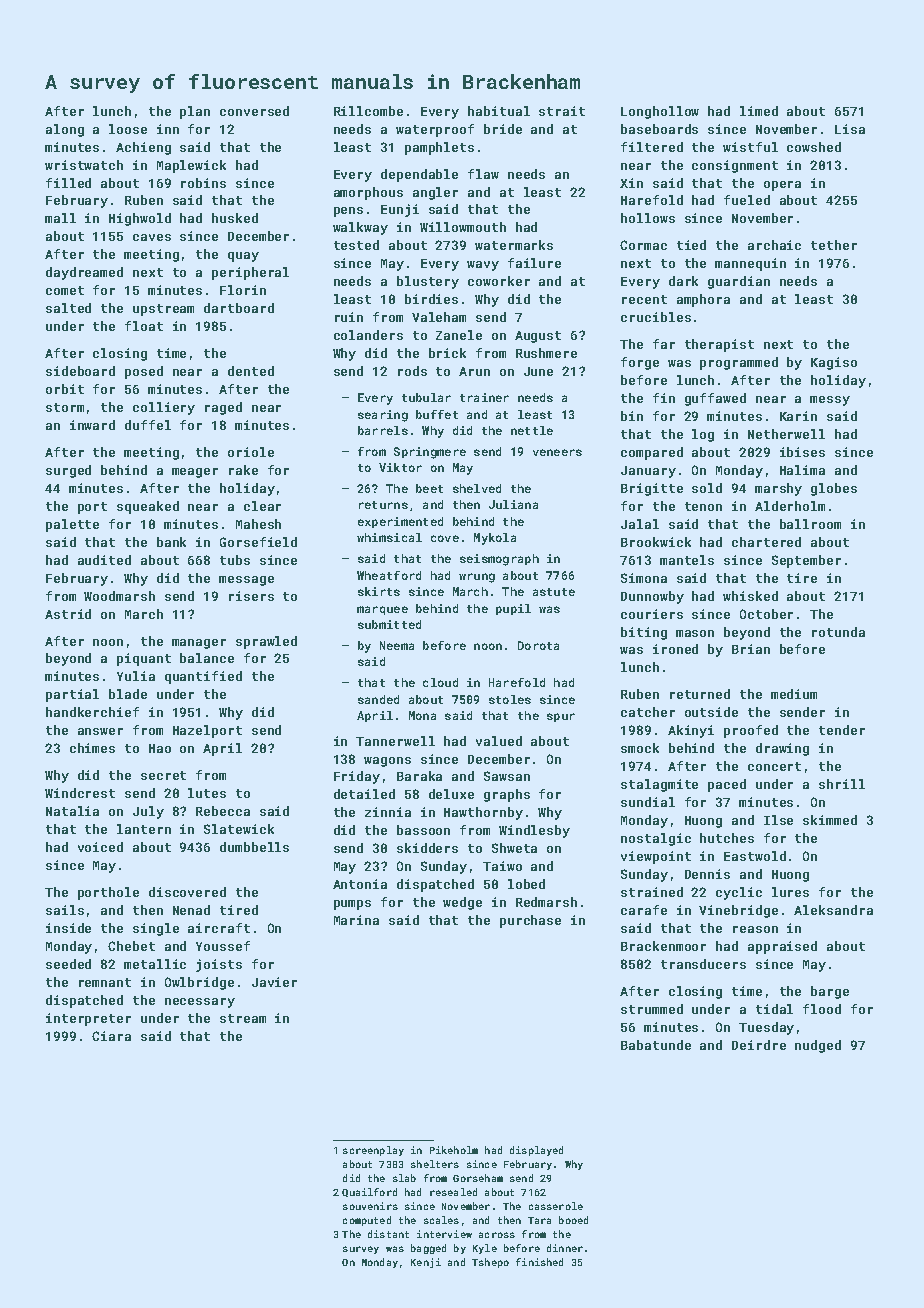 Image resolution: width=924 pixels, height=1308 pixels. Describe the element at coordinates (652, 1009) in the image. I see `strummed` at that location.
